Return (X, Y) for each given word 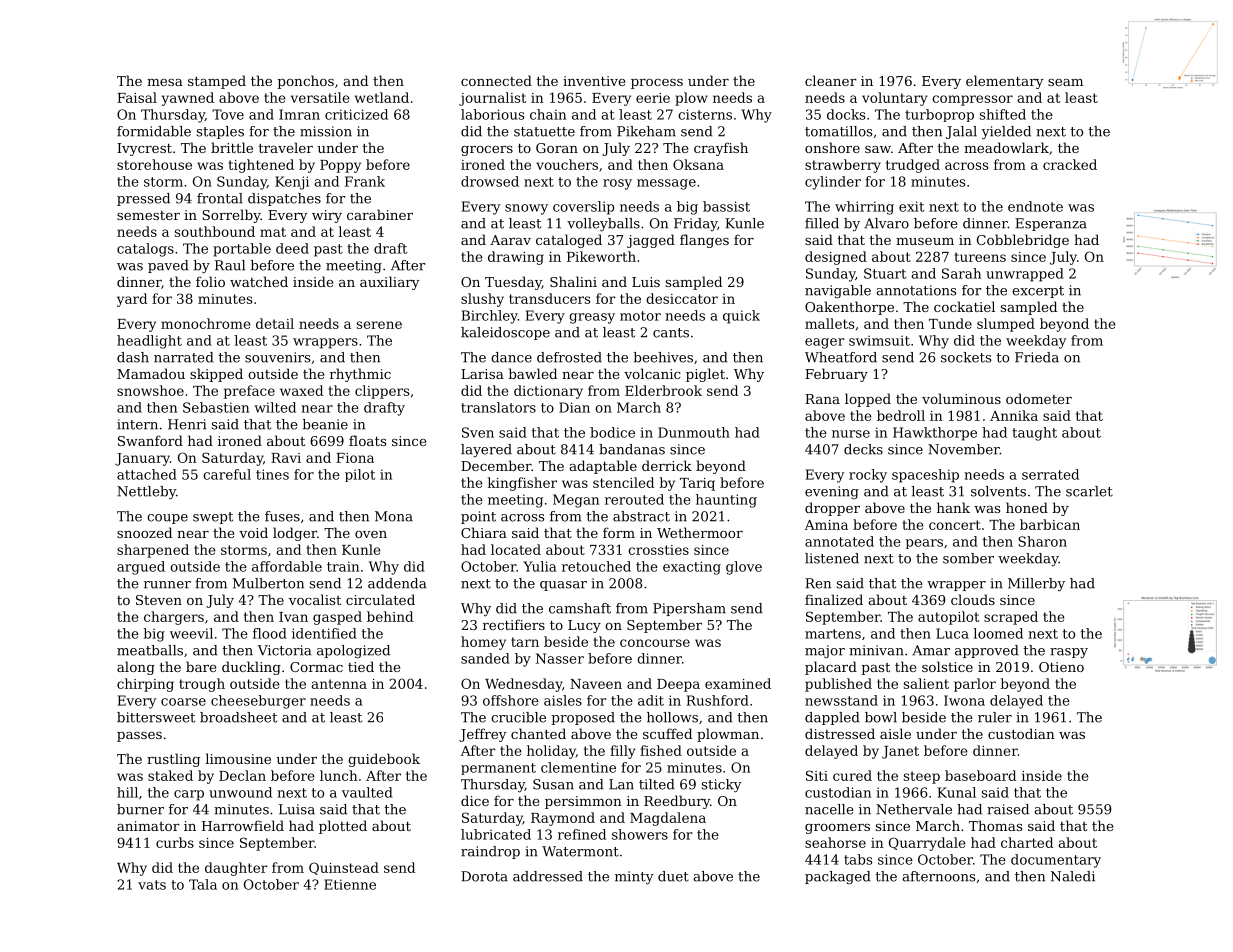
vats (152, 885)
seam (1065, 82)
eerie (653, 98)
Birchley (489, 317)
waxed (301, 390)
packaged (838, 877)
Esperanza (1051, 224)
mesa (165, 82)
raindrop (490, 852)
